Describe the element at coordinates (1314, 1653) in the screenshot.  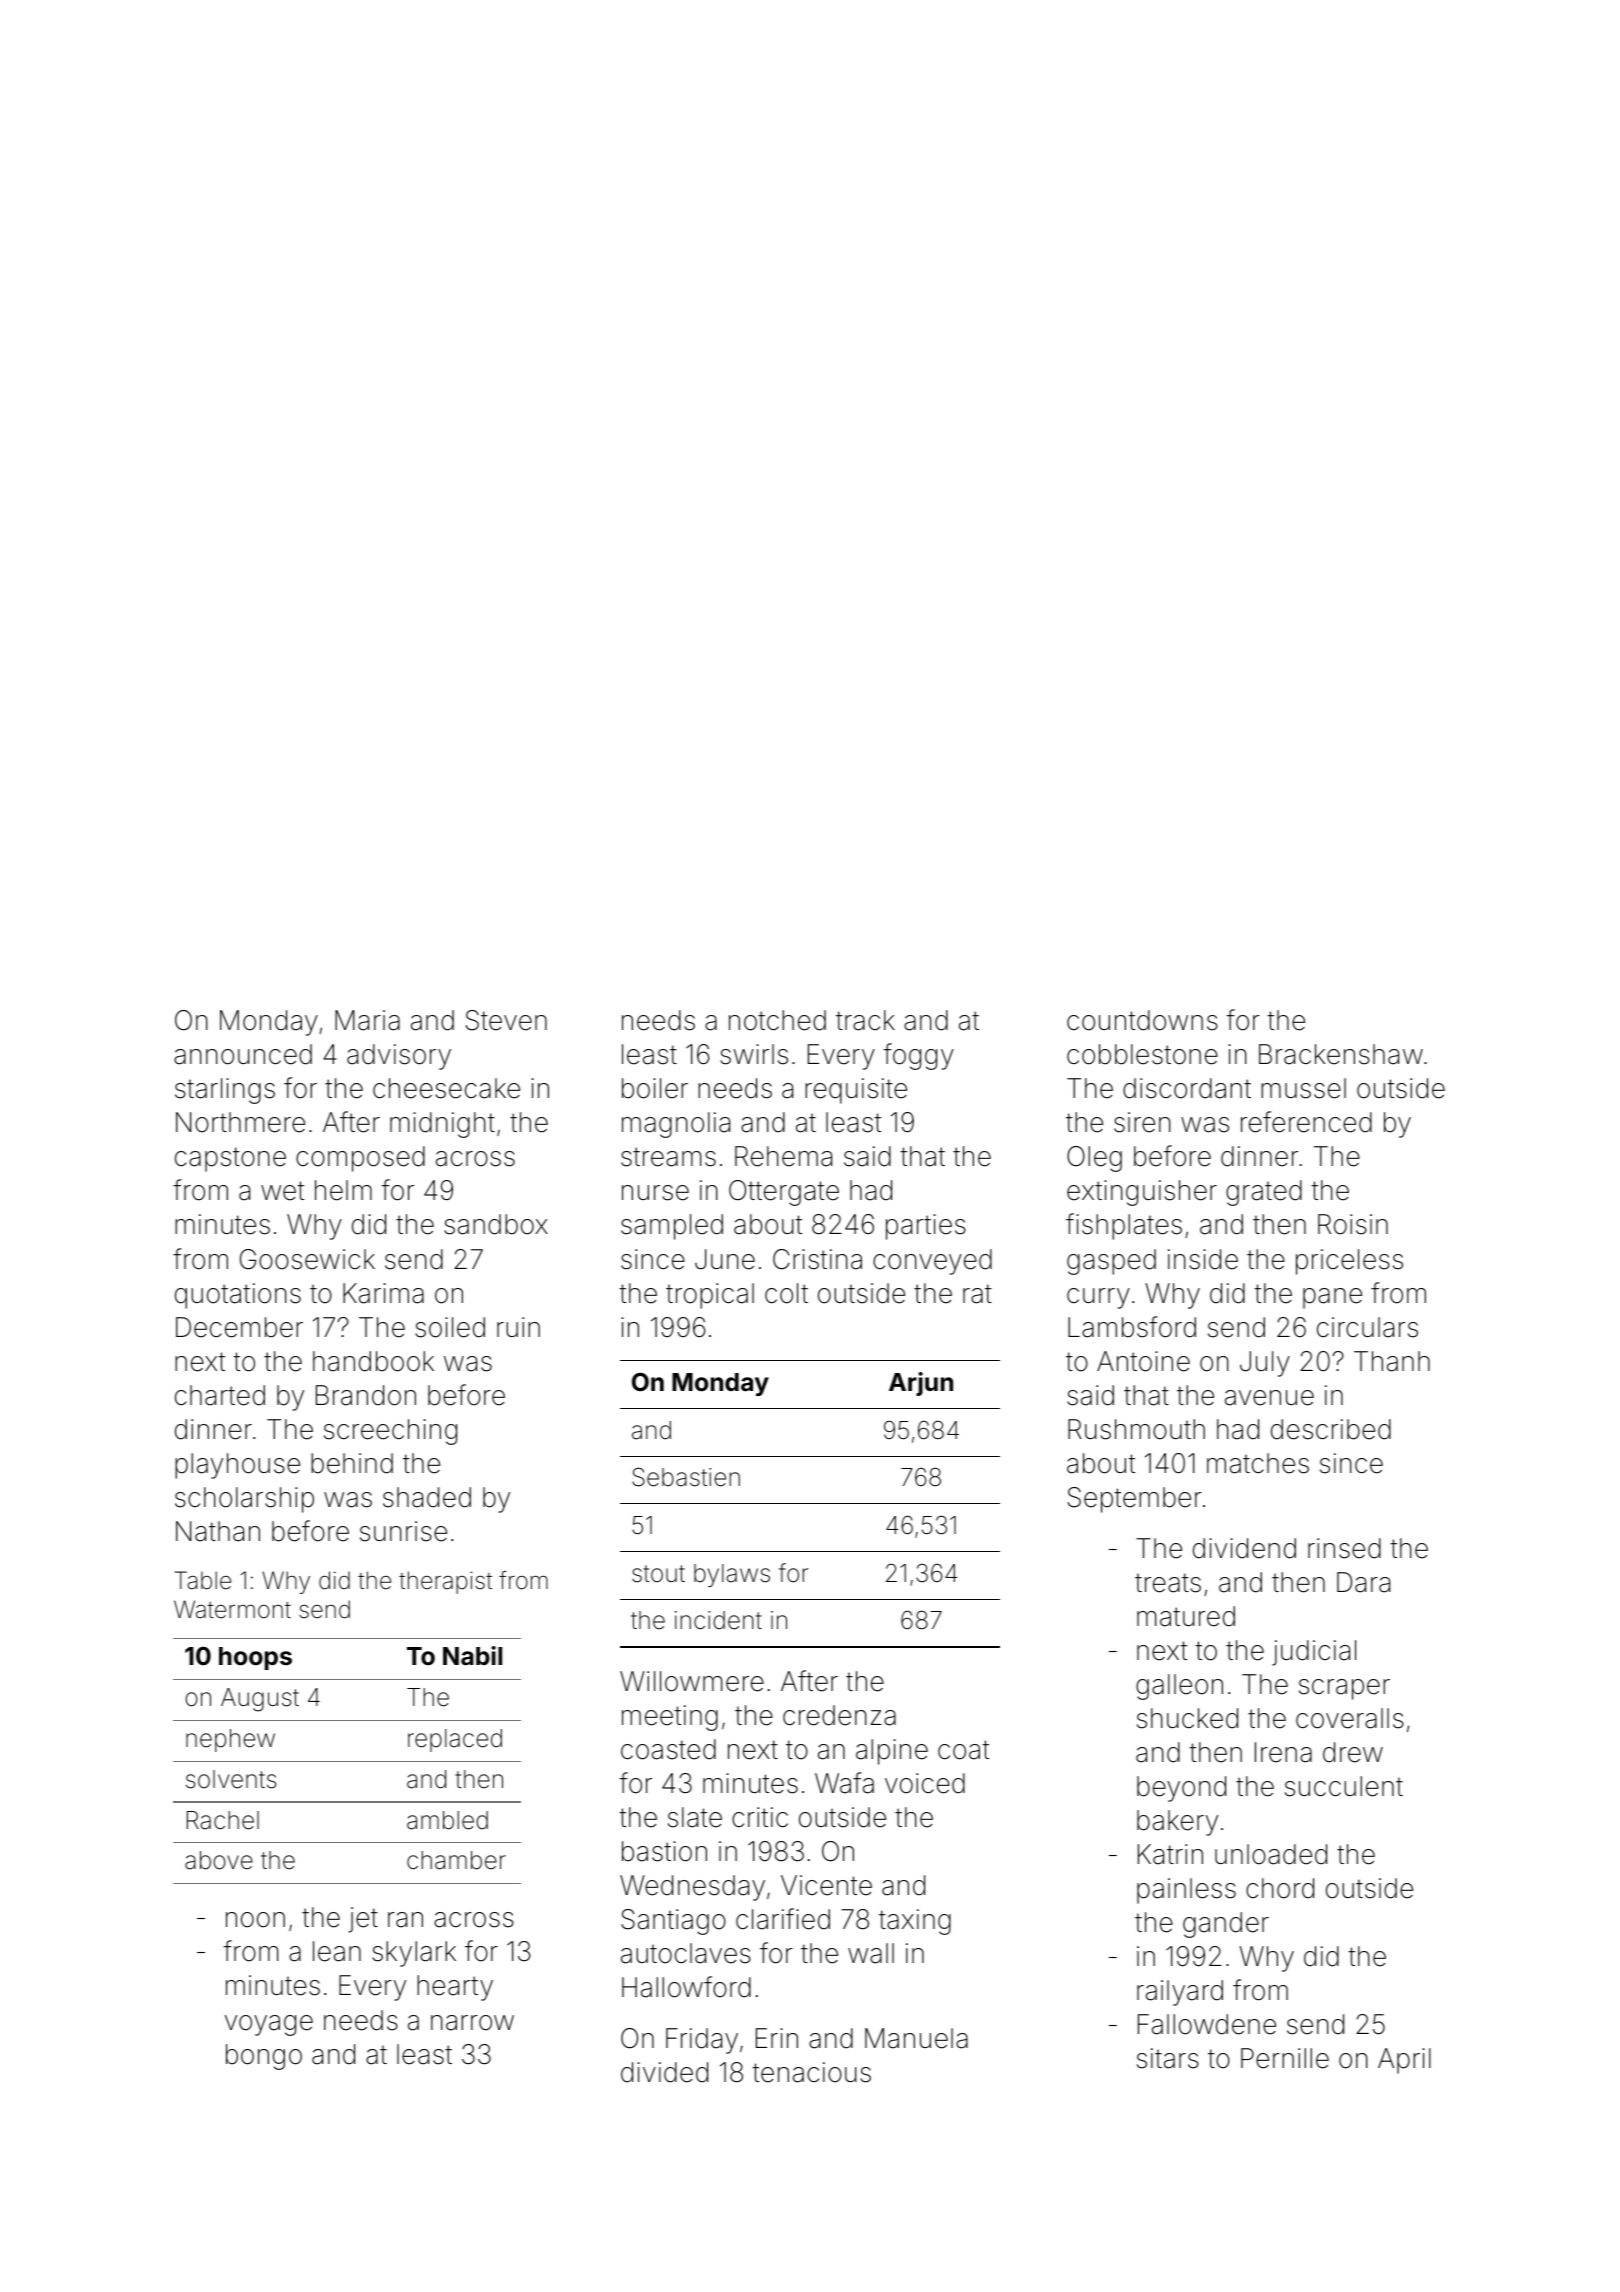
I see `judicial` at that location.
